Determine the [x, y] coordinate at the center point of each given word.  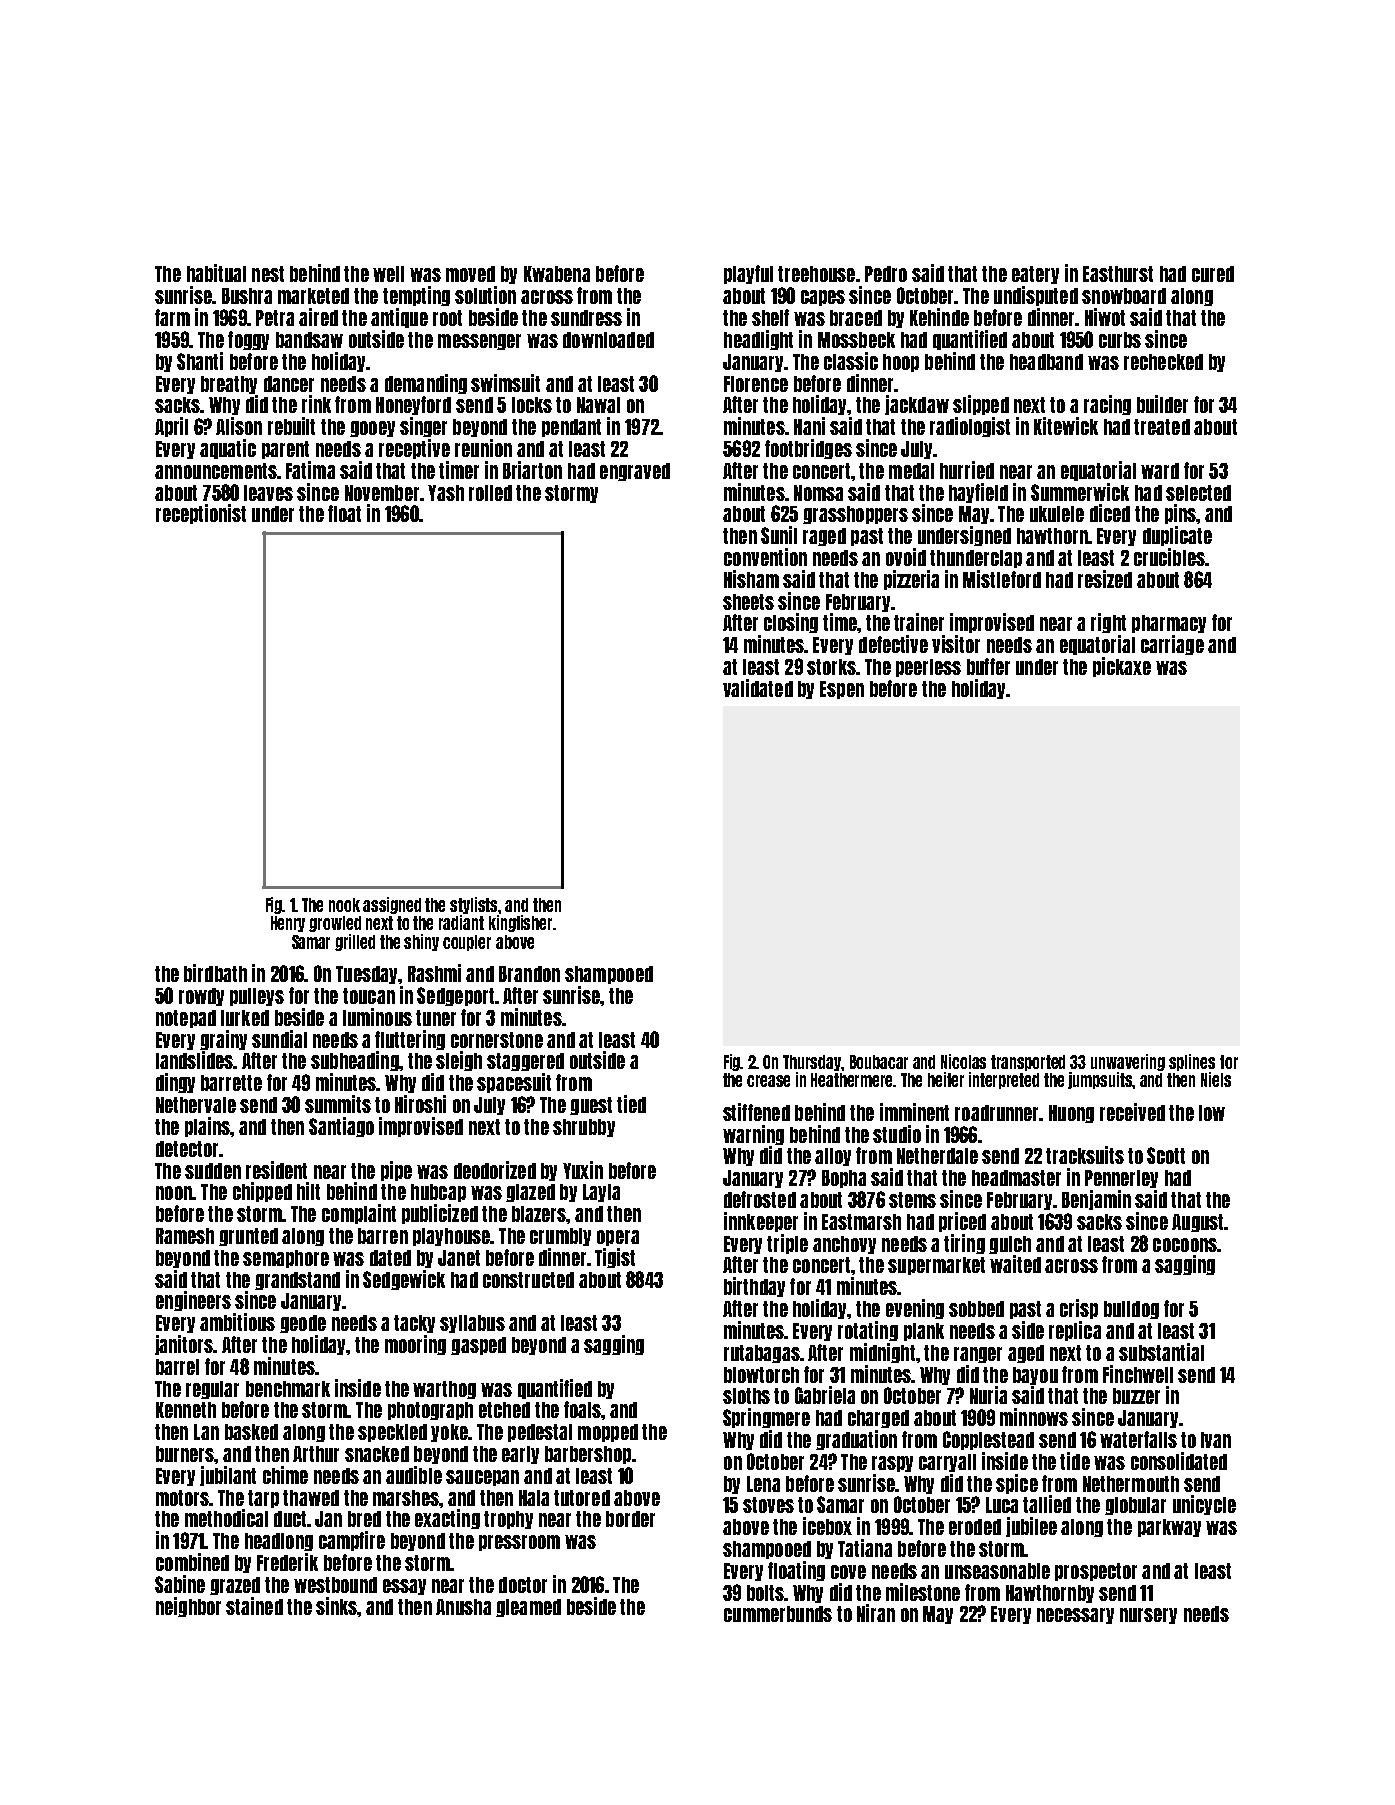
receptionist [201, 514]
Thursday [812, 1063]
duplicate [1177, 536]
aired [318, 317]
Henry [288, 924]
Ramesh [185, 1236]
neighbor [188, 1607]
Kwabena [557, 274]
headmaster [1016, 1178]
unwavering [1128, 1062]
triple [787, 1244]
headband [1046, 362]
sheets [748, 602]
